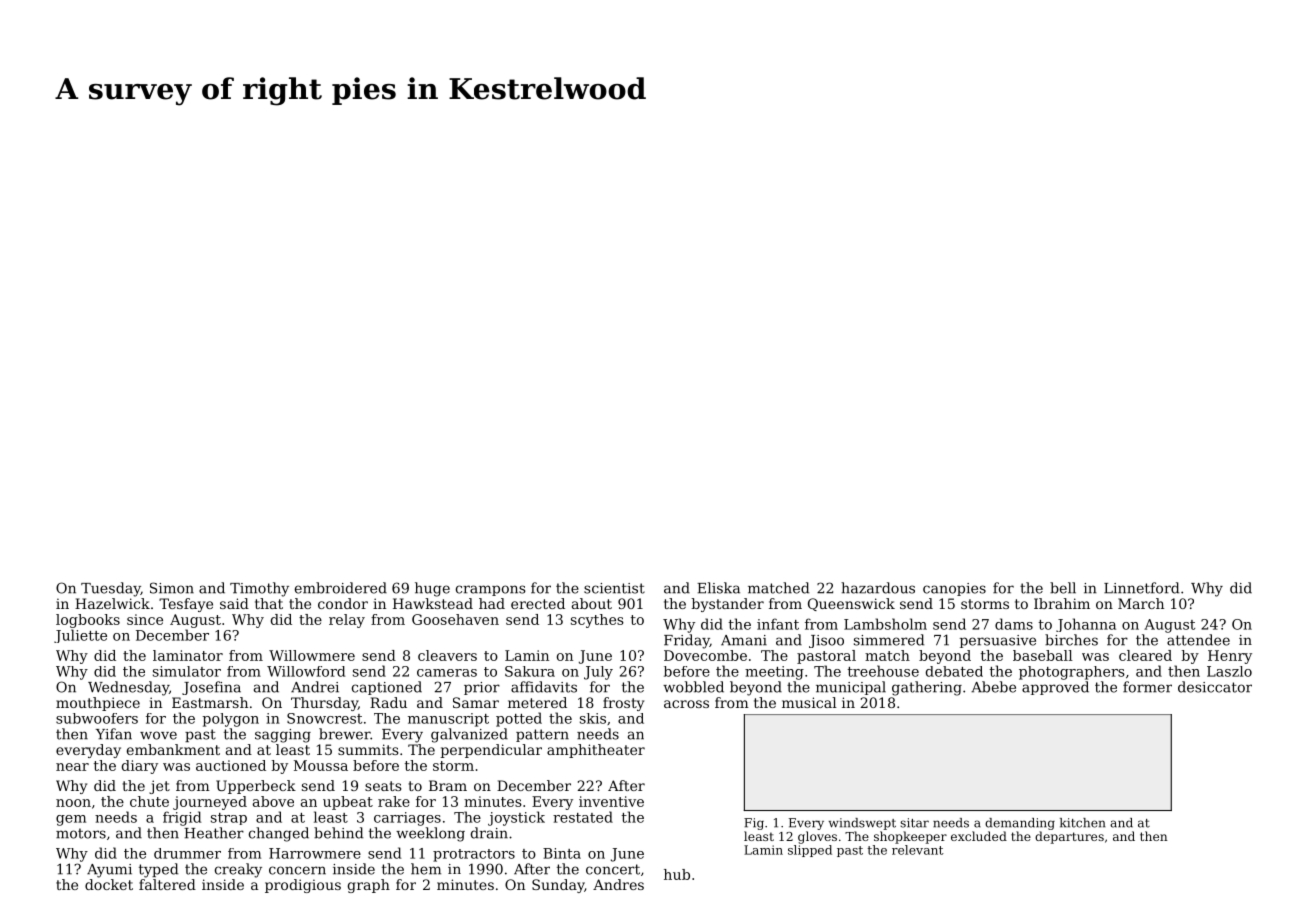 The height and width of the image is (924, 1308). What do you see at coordinates (182, 818) in the image?
I see `frigid` at bounding box center [182, 818].
